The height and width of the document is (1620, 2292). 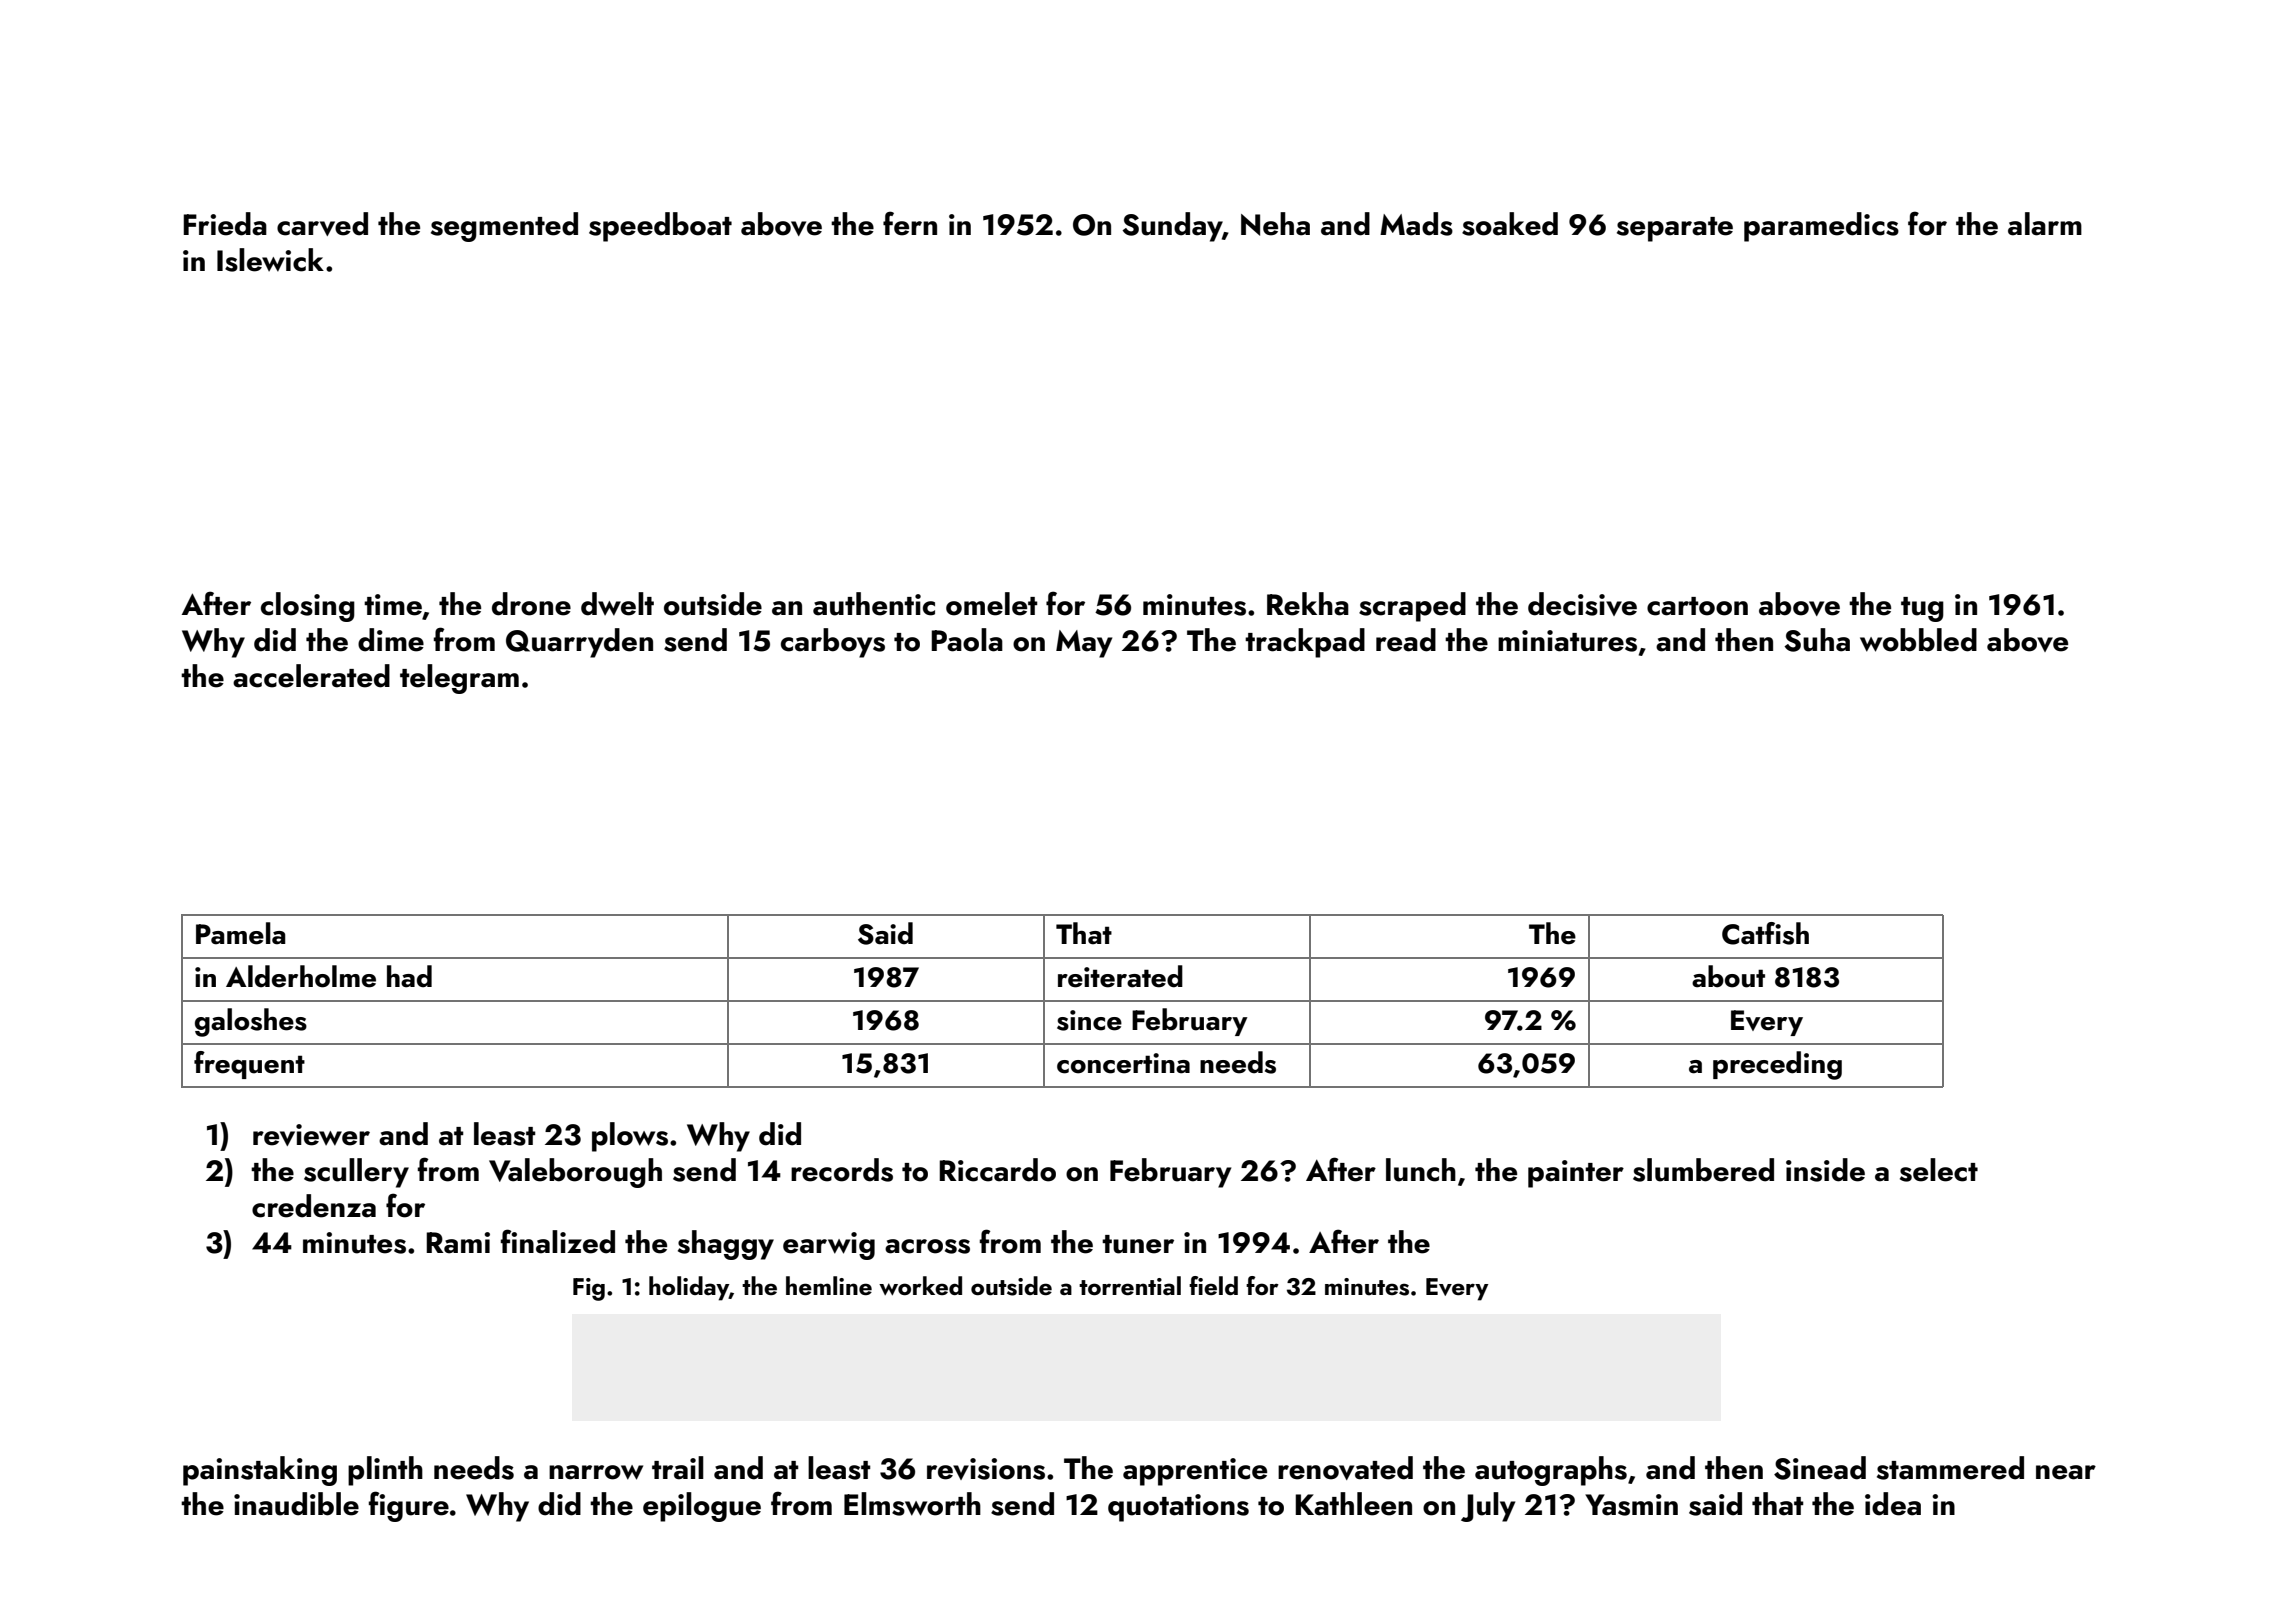 I want to click on reiterated, so click(x=1120, y=976).
